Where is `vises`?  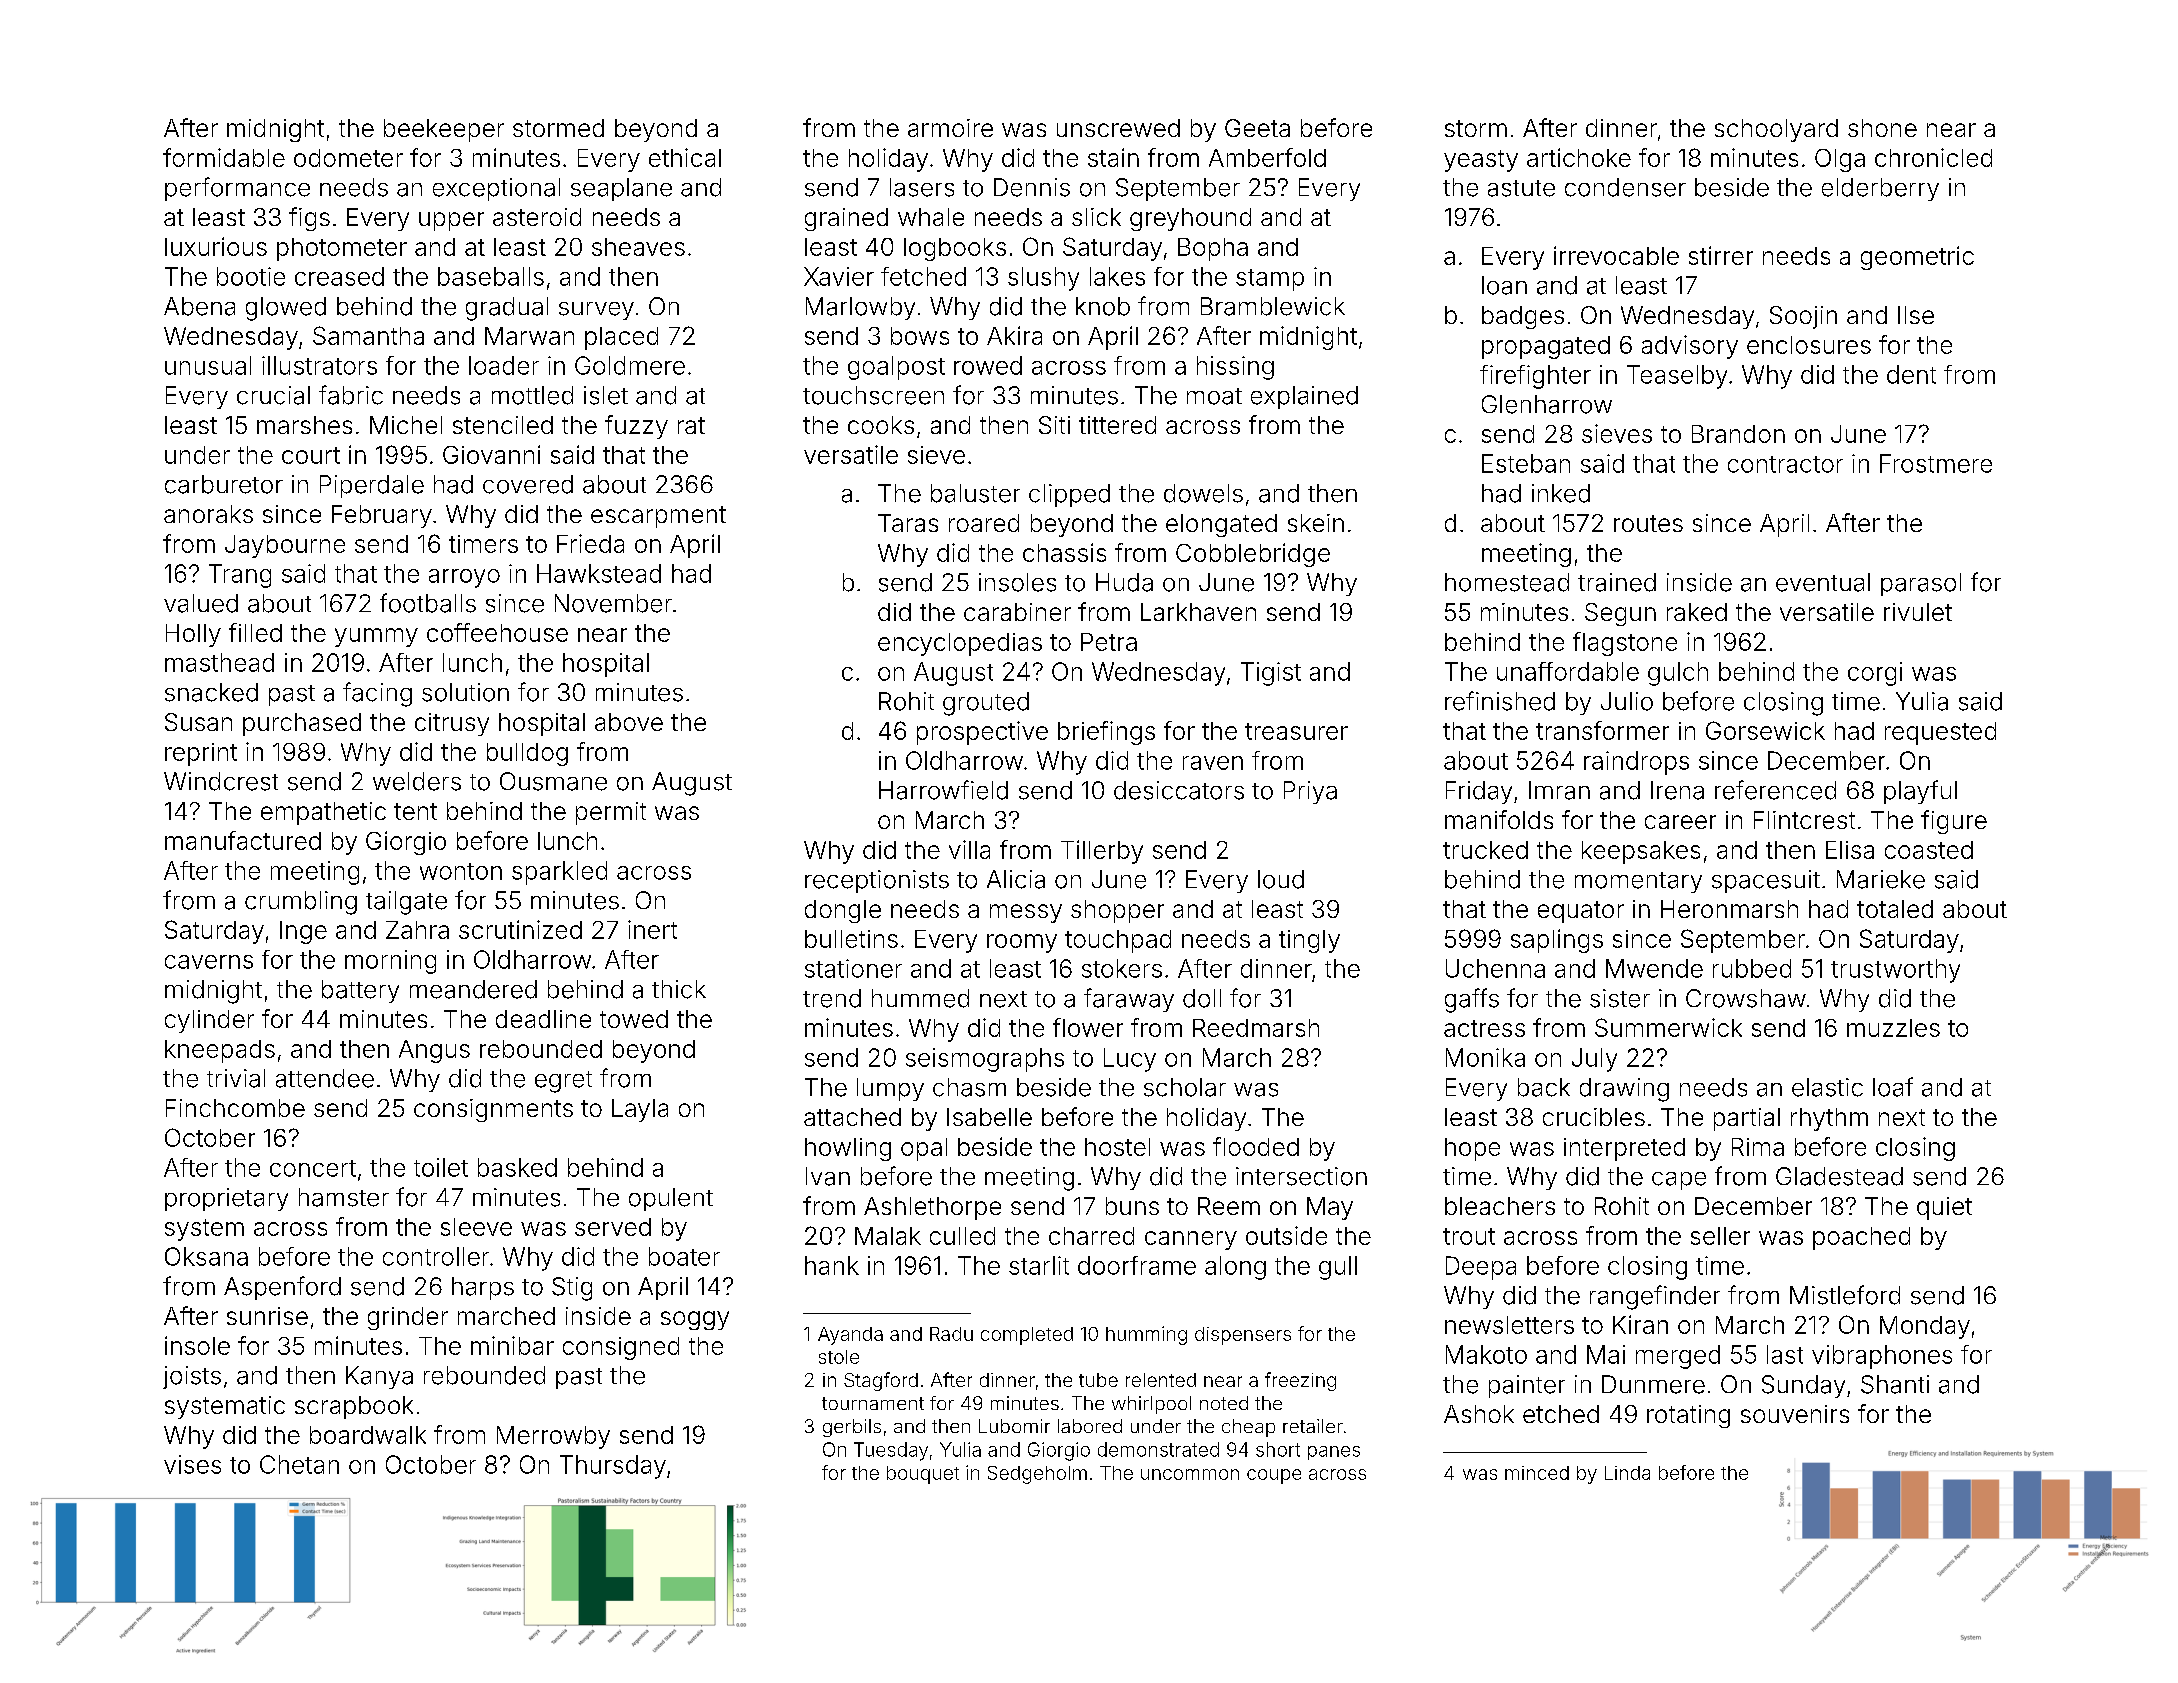
vises is located at coordinates (192, 1464).
